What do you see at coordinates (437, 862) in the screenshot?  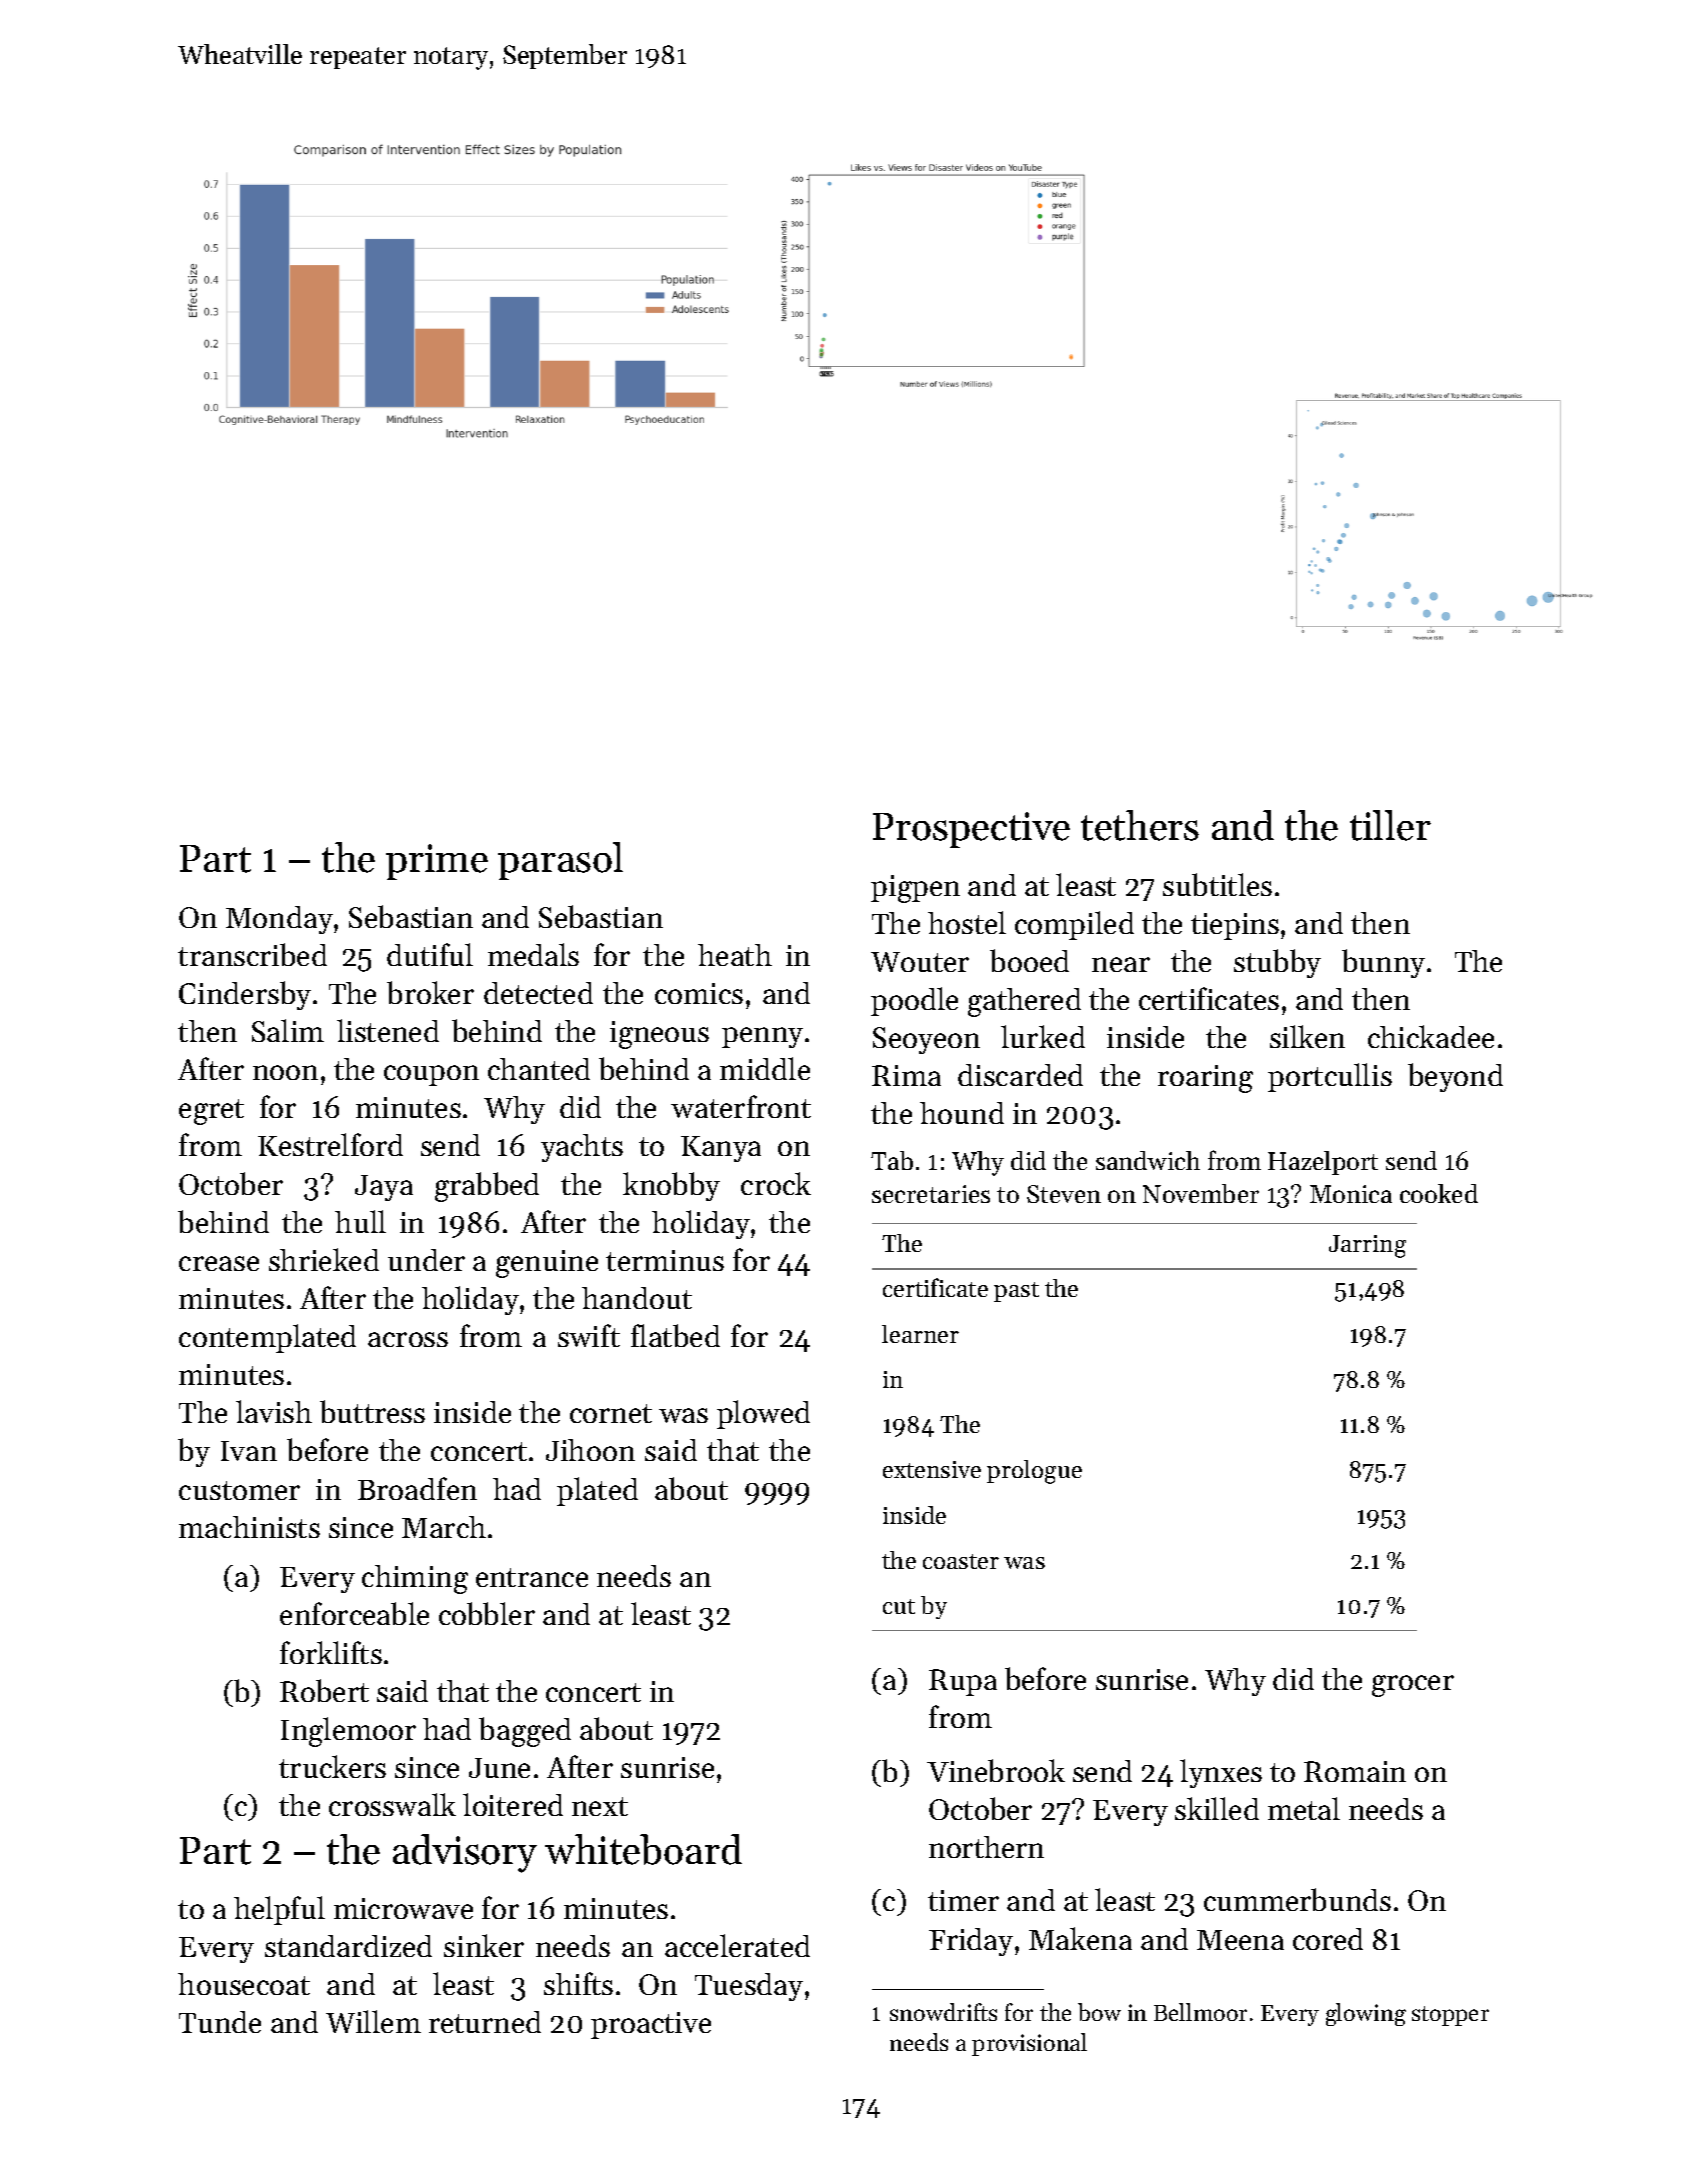 I see `prime` at bounding box center [437, 862].
